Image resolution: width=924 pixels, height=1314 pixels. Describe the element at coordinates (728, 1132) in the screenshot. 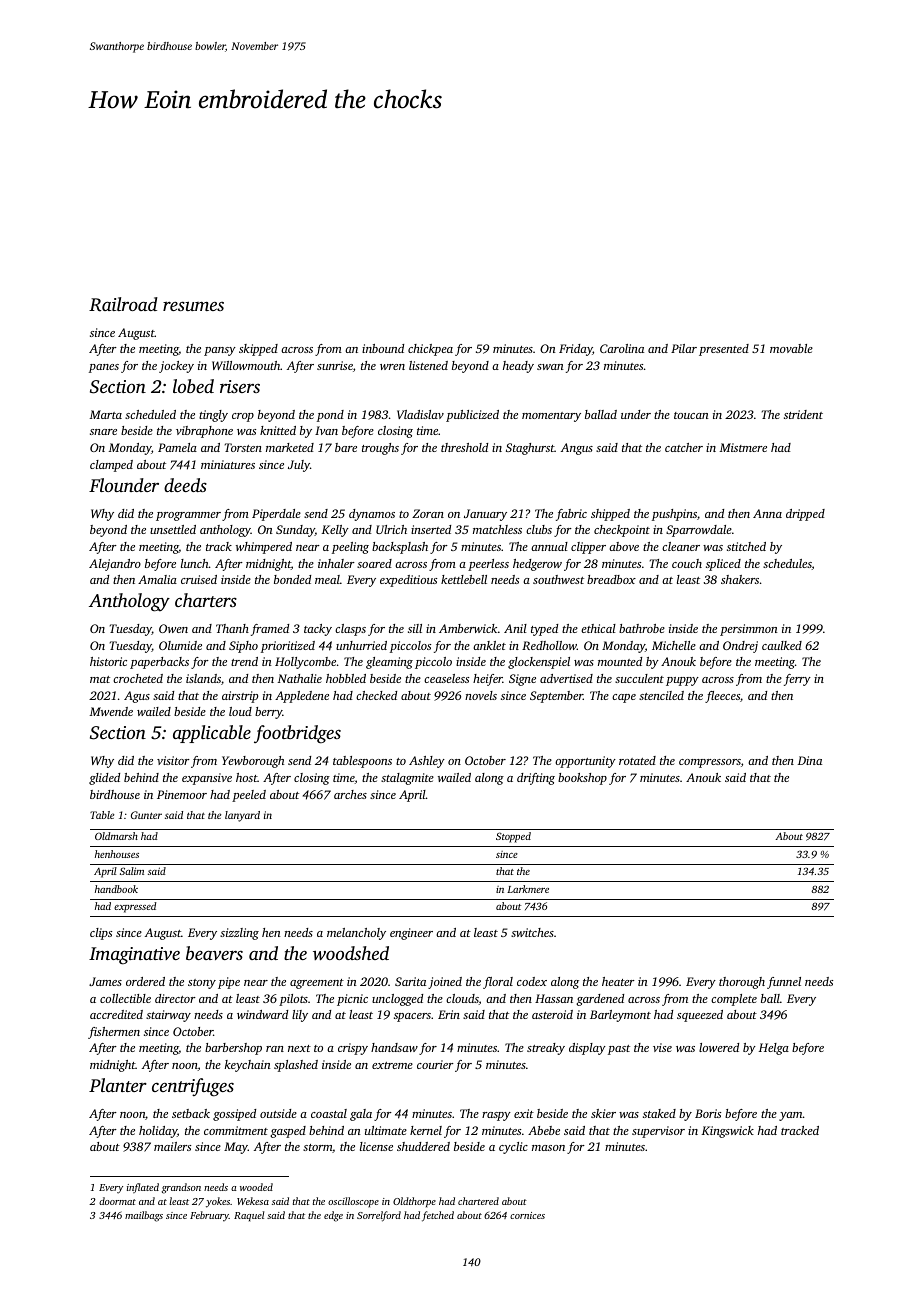

I see `Kingswick` at that location.
